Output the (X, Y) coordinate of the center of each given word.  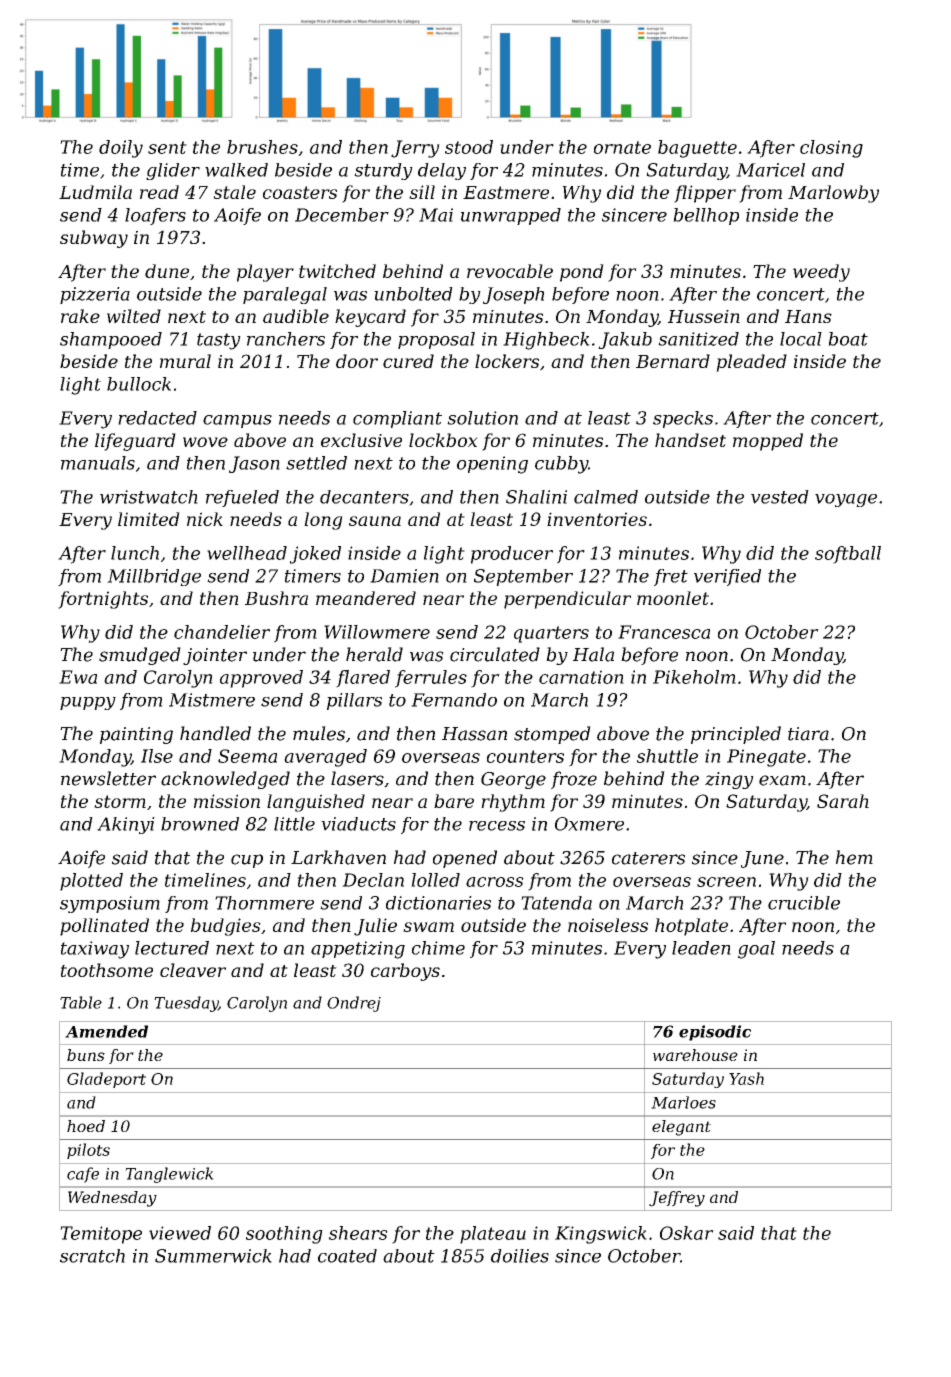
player (265, 273)
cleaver (193, 970)
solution (482, 418)
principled (736, 735)
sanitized (698, 339)
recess (497, 826)
